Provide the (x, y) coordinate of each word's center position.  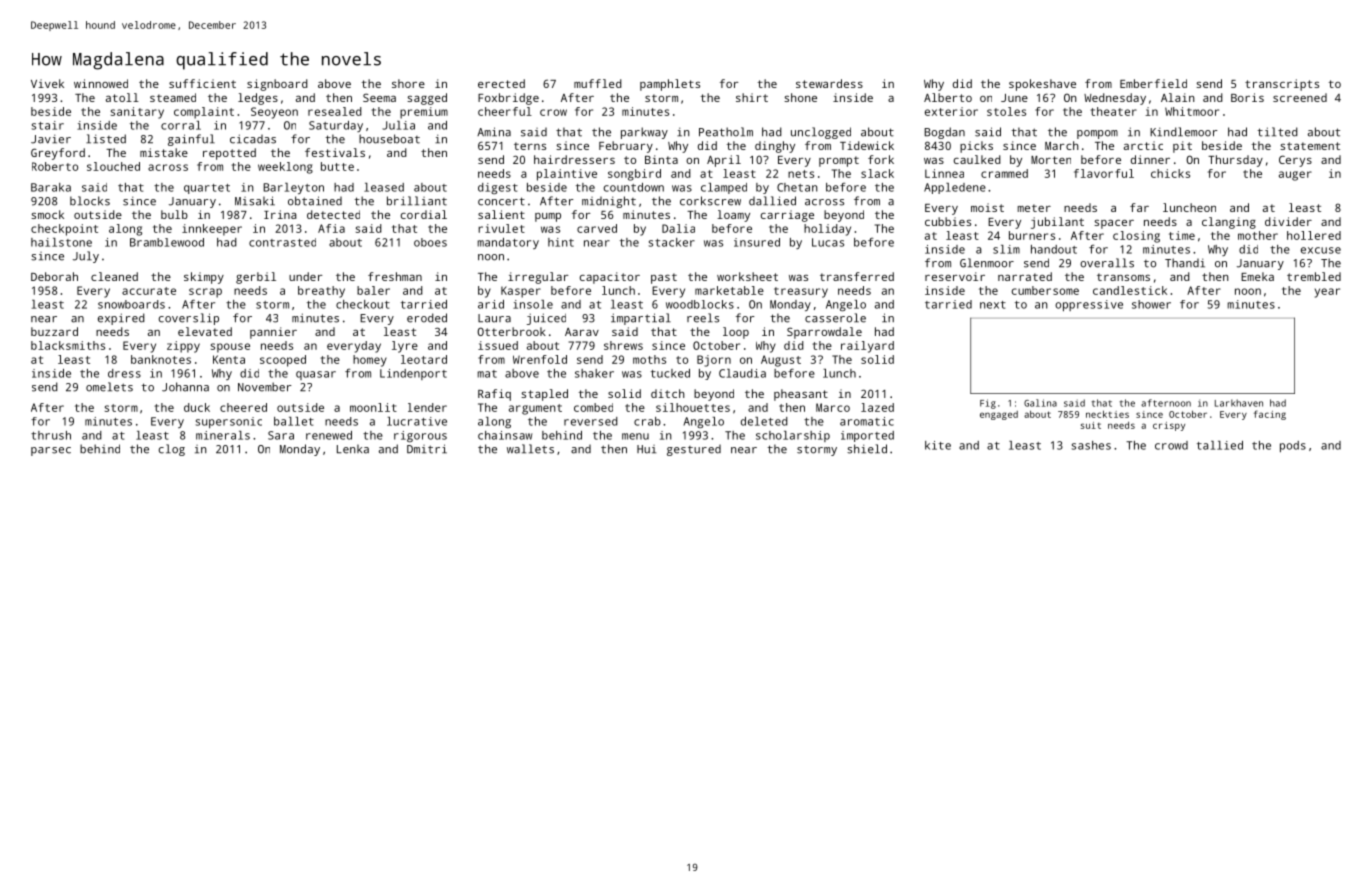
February (626, 147)
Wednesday (1115, 99)
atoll (122, 97)
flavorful (1104, 173)
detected (333, 214)
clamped (724, 188)
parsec (51, 451)
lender (427, 407)
